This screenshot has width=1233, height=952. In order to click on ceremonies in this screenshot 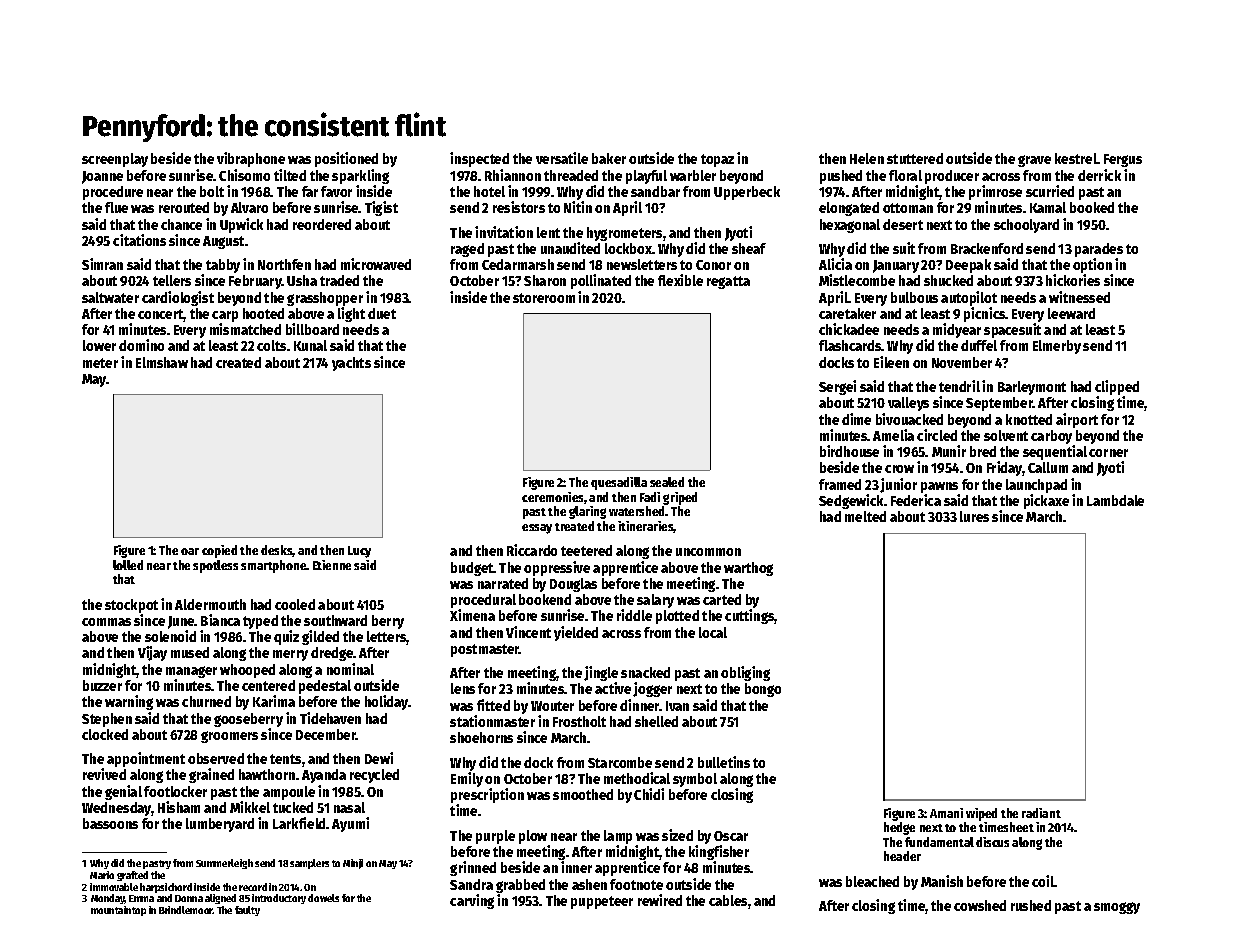, I will do `click(552, 497)`.
